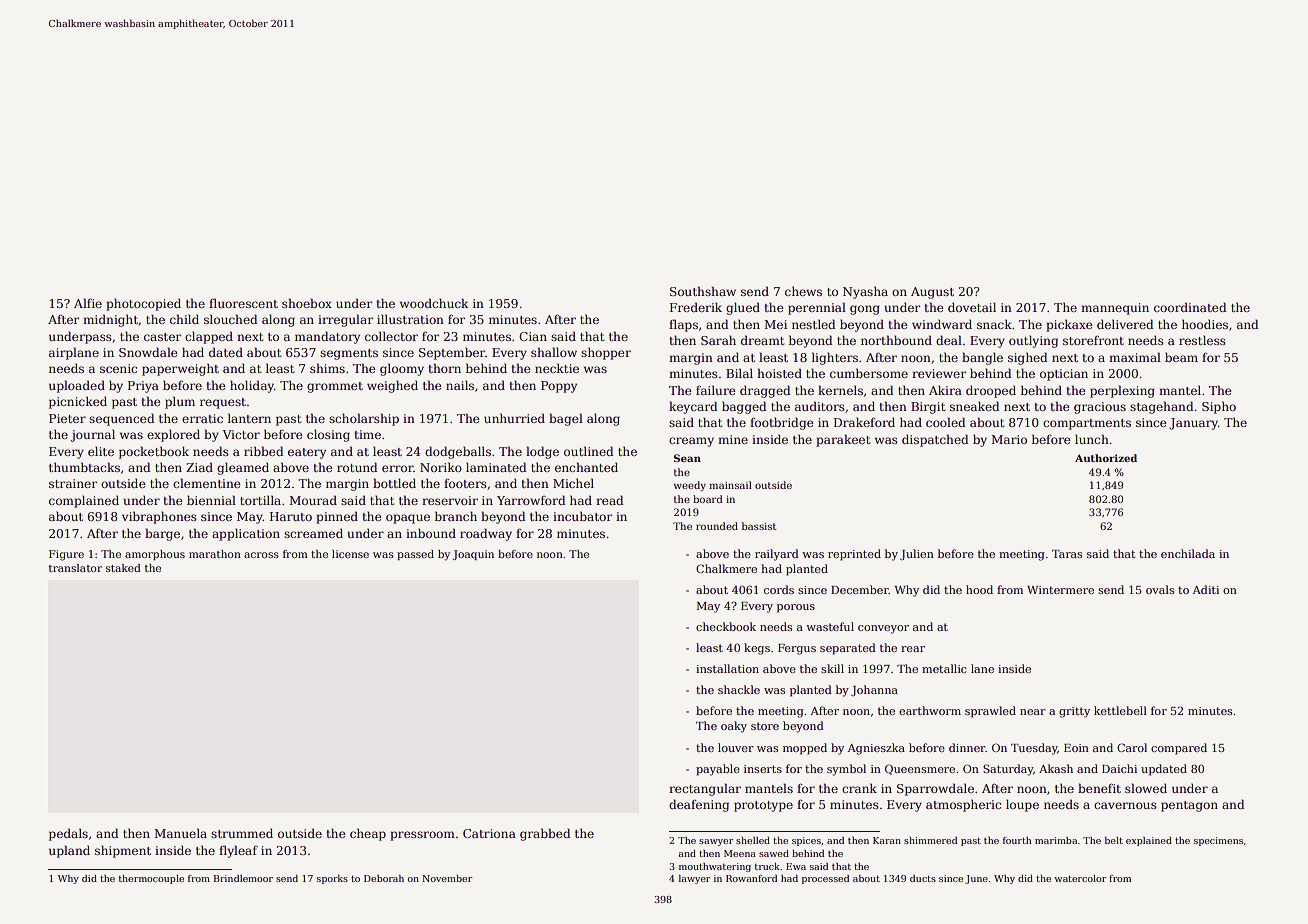  Describe the element at coordinates (757, 649) in the screenshot. I see `kegs` at that location.
